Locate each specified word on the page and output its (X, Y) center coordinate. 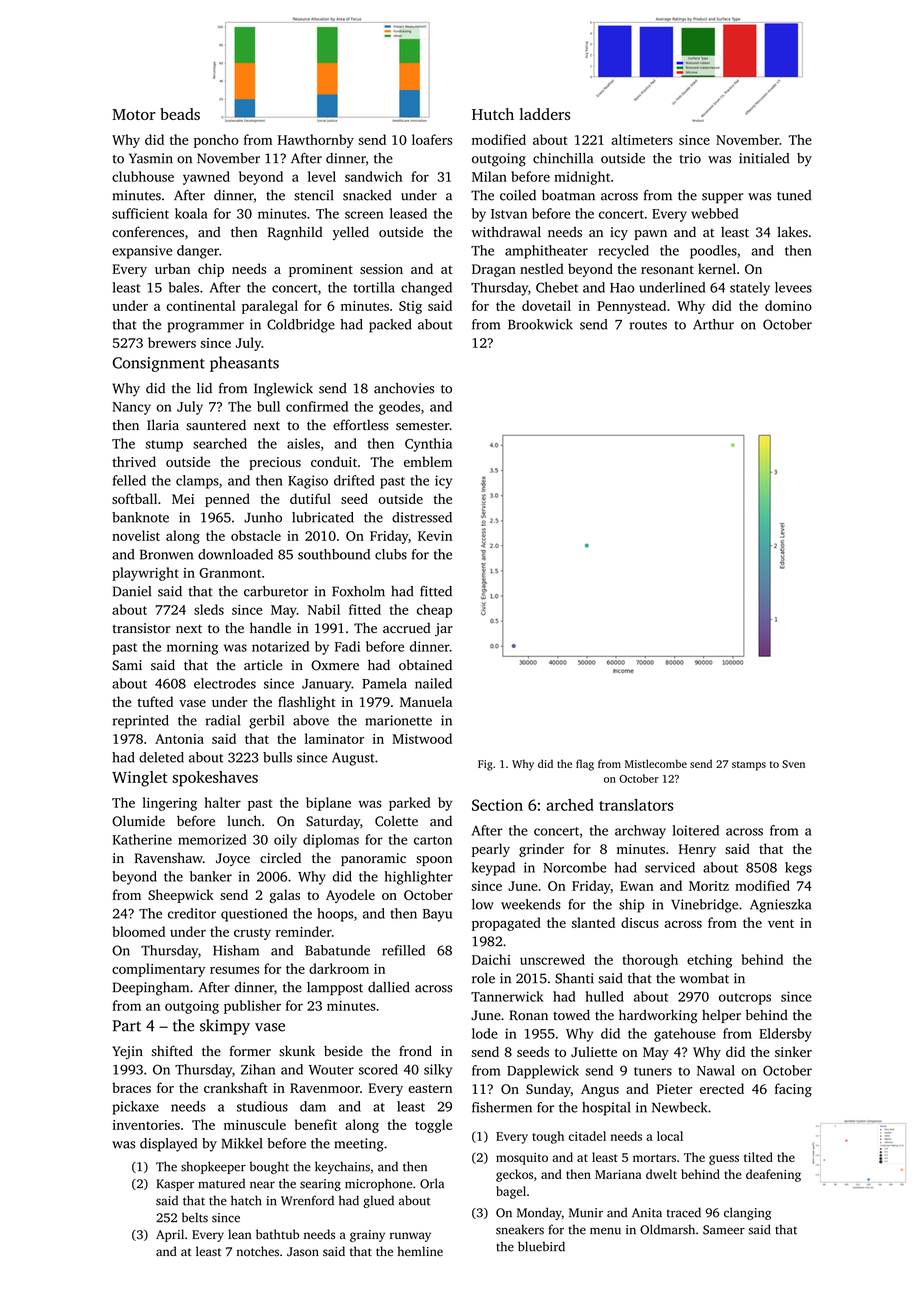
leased (408, 213)
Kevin (435, 536)
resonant (667, 269)
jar (444, 629)
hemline (420, 1251)
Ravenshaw (169, 858)
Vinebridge (704, 906)
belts (195, 1217)
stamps (749, 766)
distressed (422, 517)
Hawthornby (316, 141)
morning (192, 648)
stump (164, 446)
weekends (531, 904)
